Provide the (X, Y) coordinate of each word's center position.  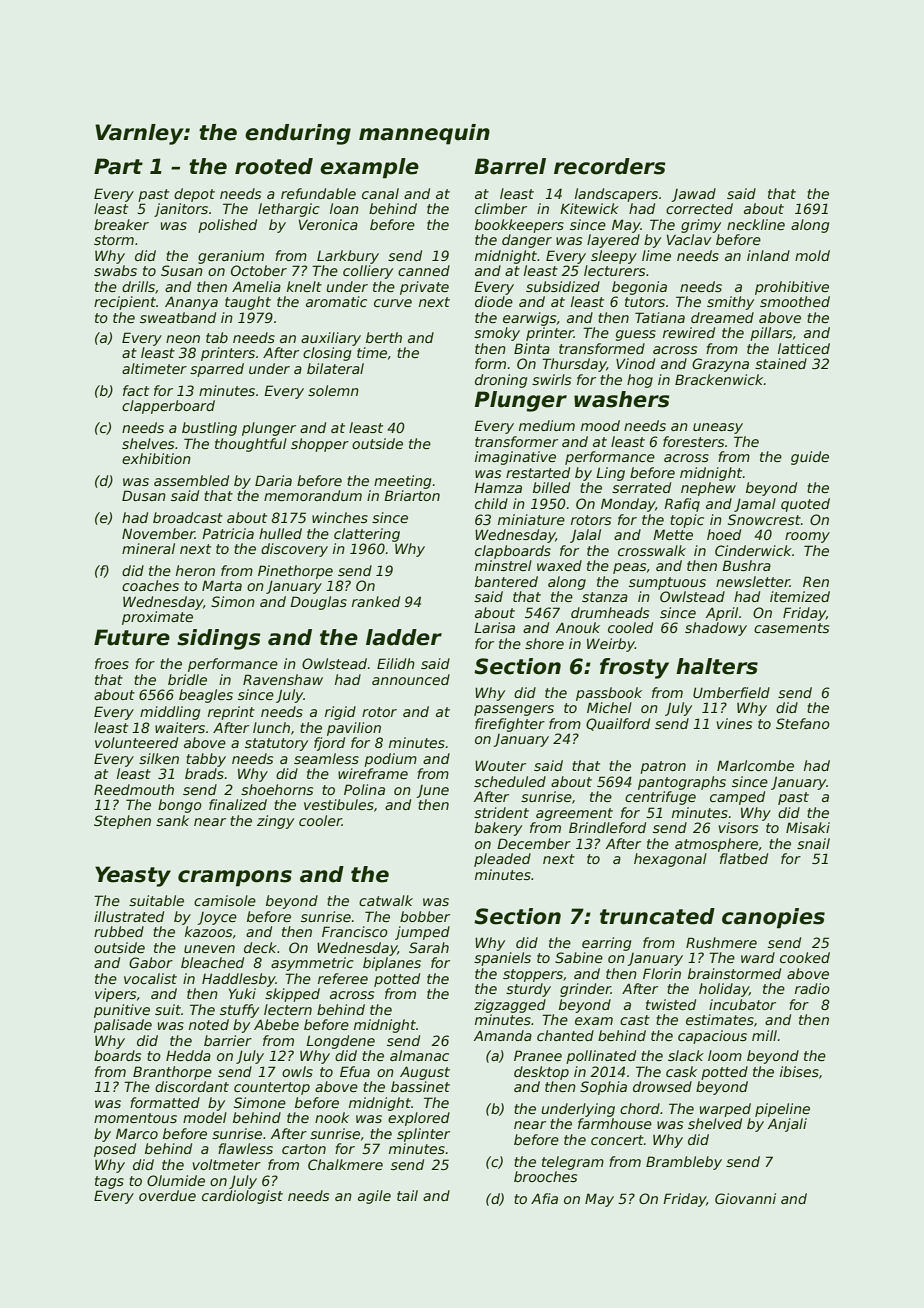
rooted (274, 166)
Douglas (318, 603)
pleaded (502, 860)
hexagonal (670, 860)
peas (629, 568)
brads (204, 773)
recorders (610, 166)
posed (115, 1150)
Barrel (510, 166)
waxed (559, 565)
